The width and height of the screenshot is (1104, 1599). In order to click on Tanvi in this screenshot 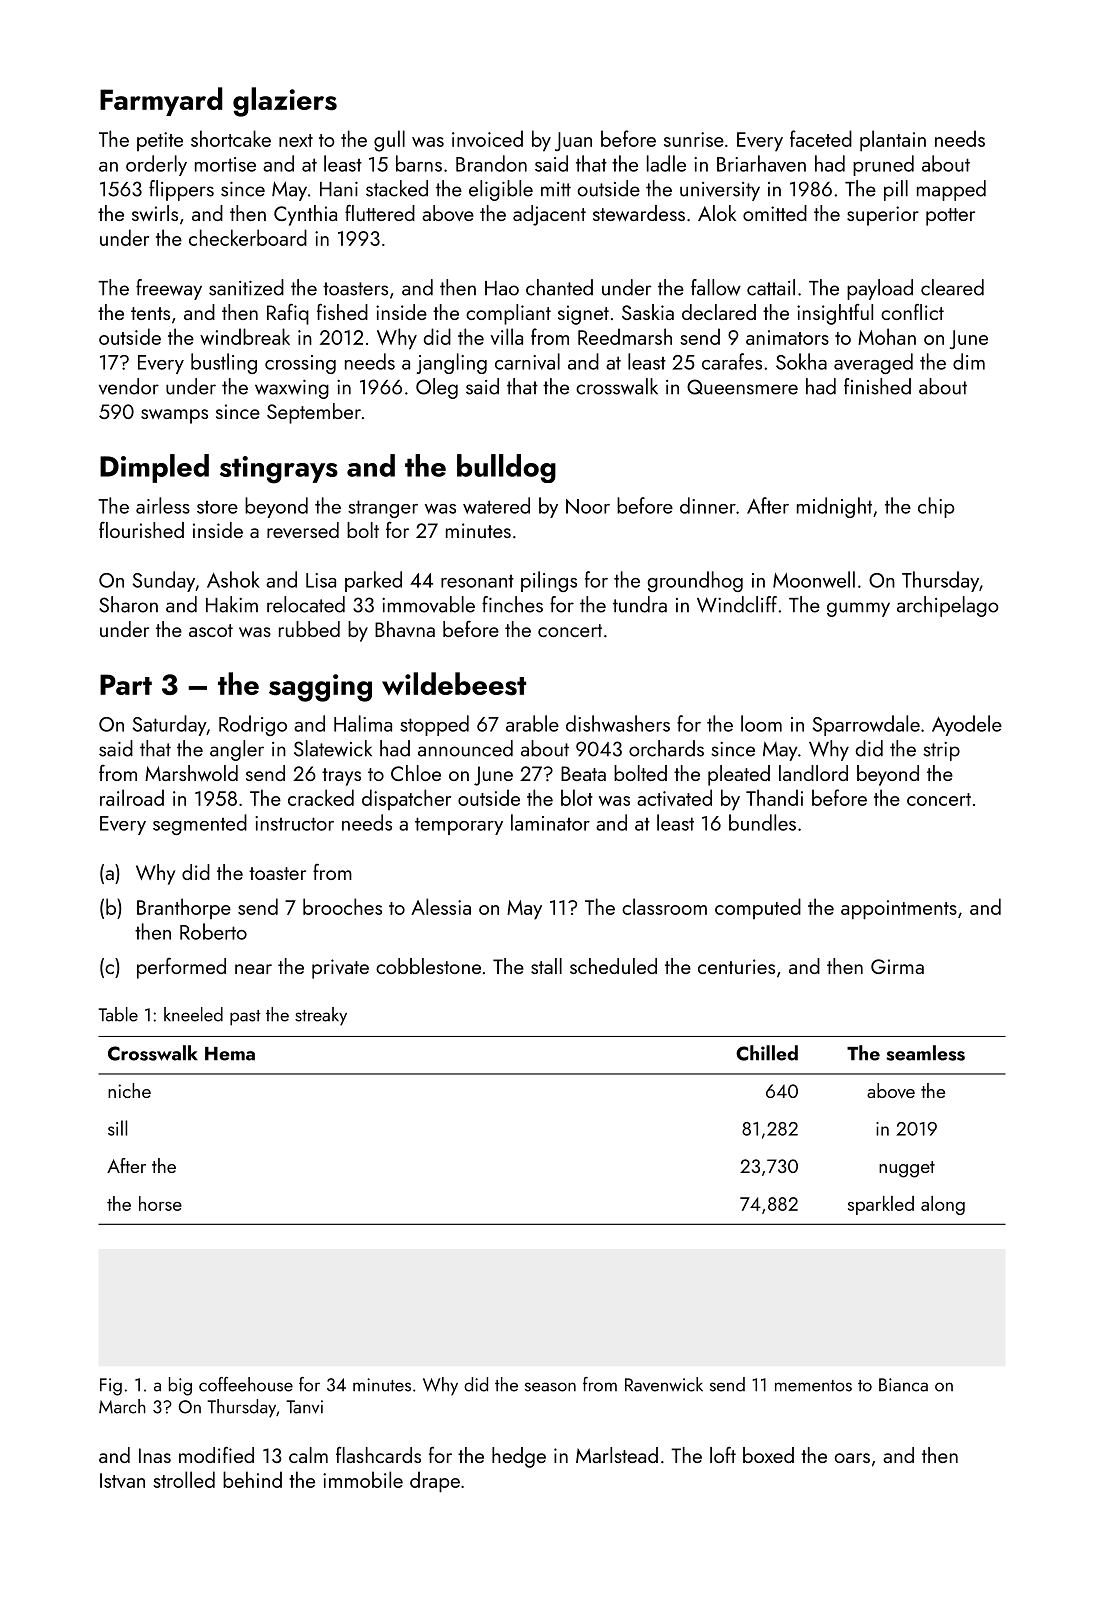, I will do `click(304, 1407)`.
